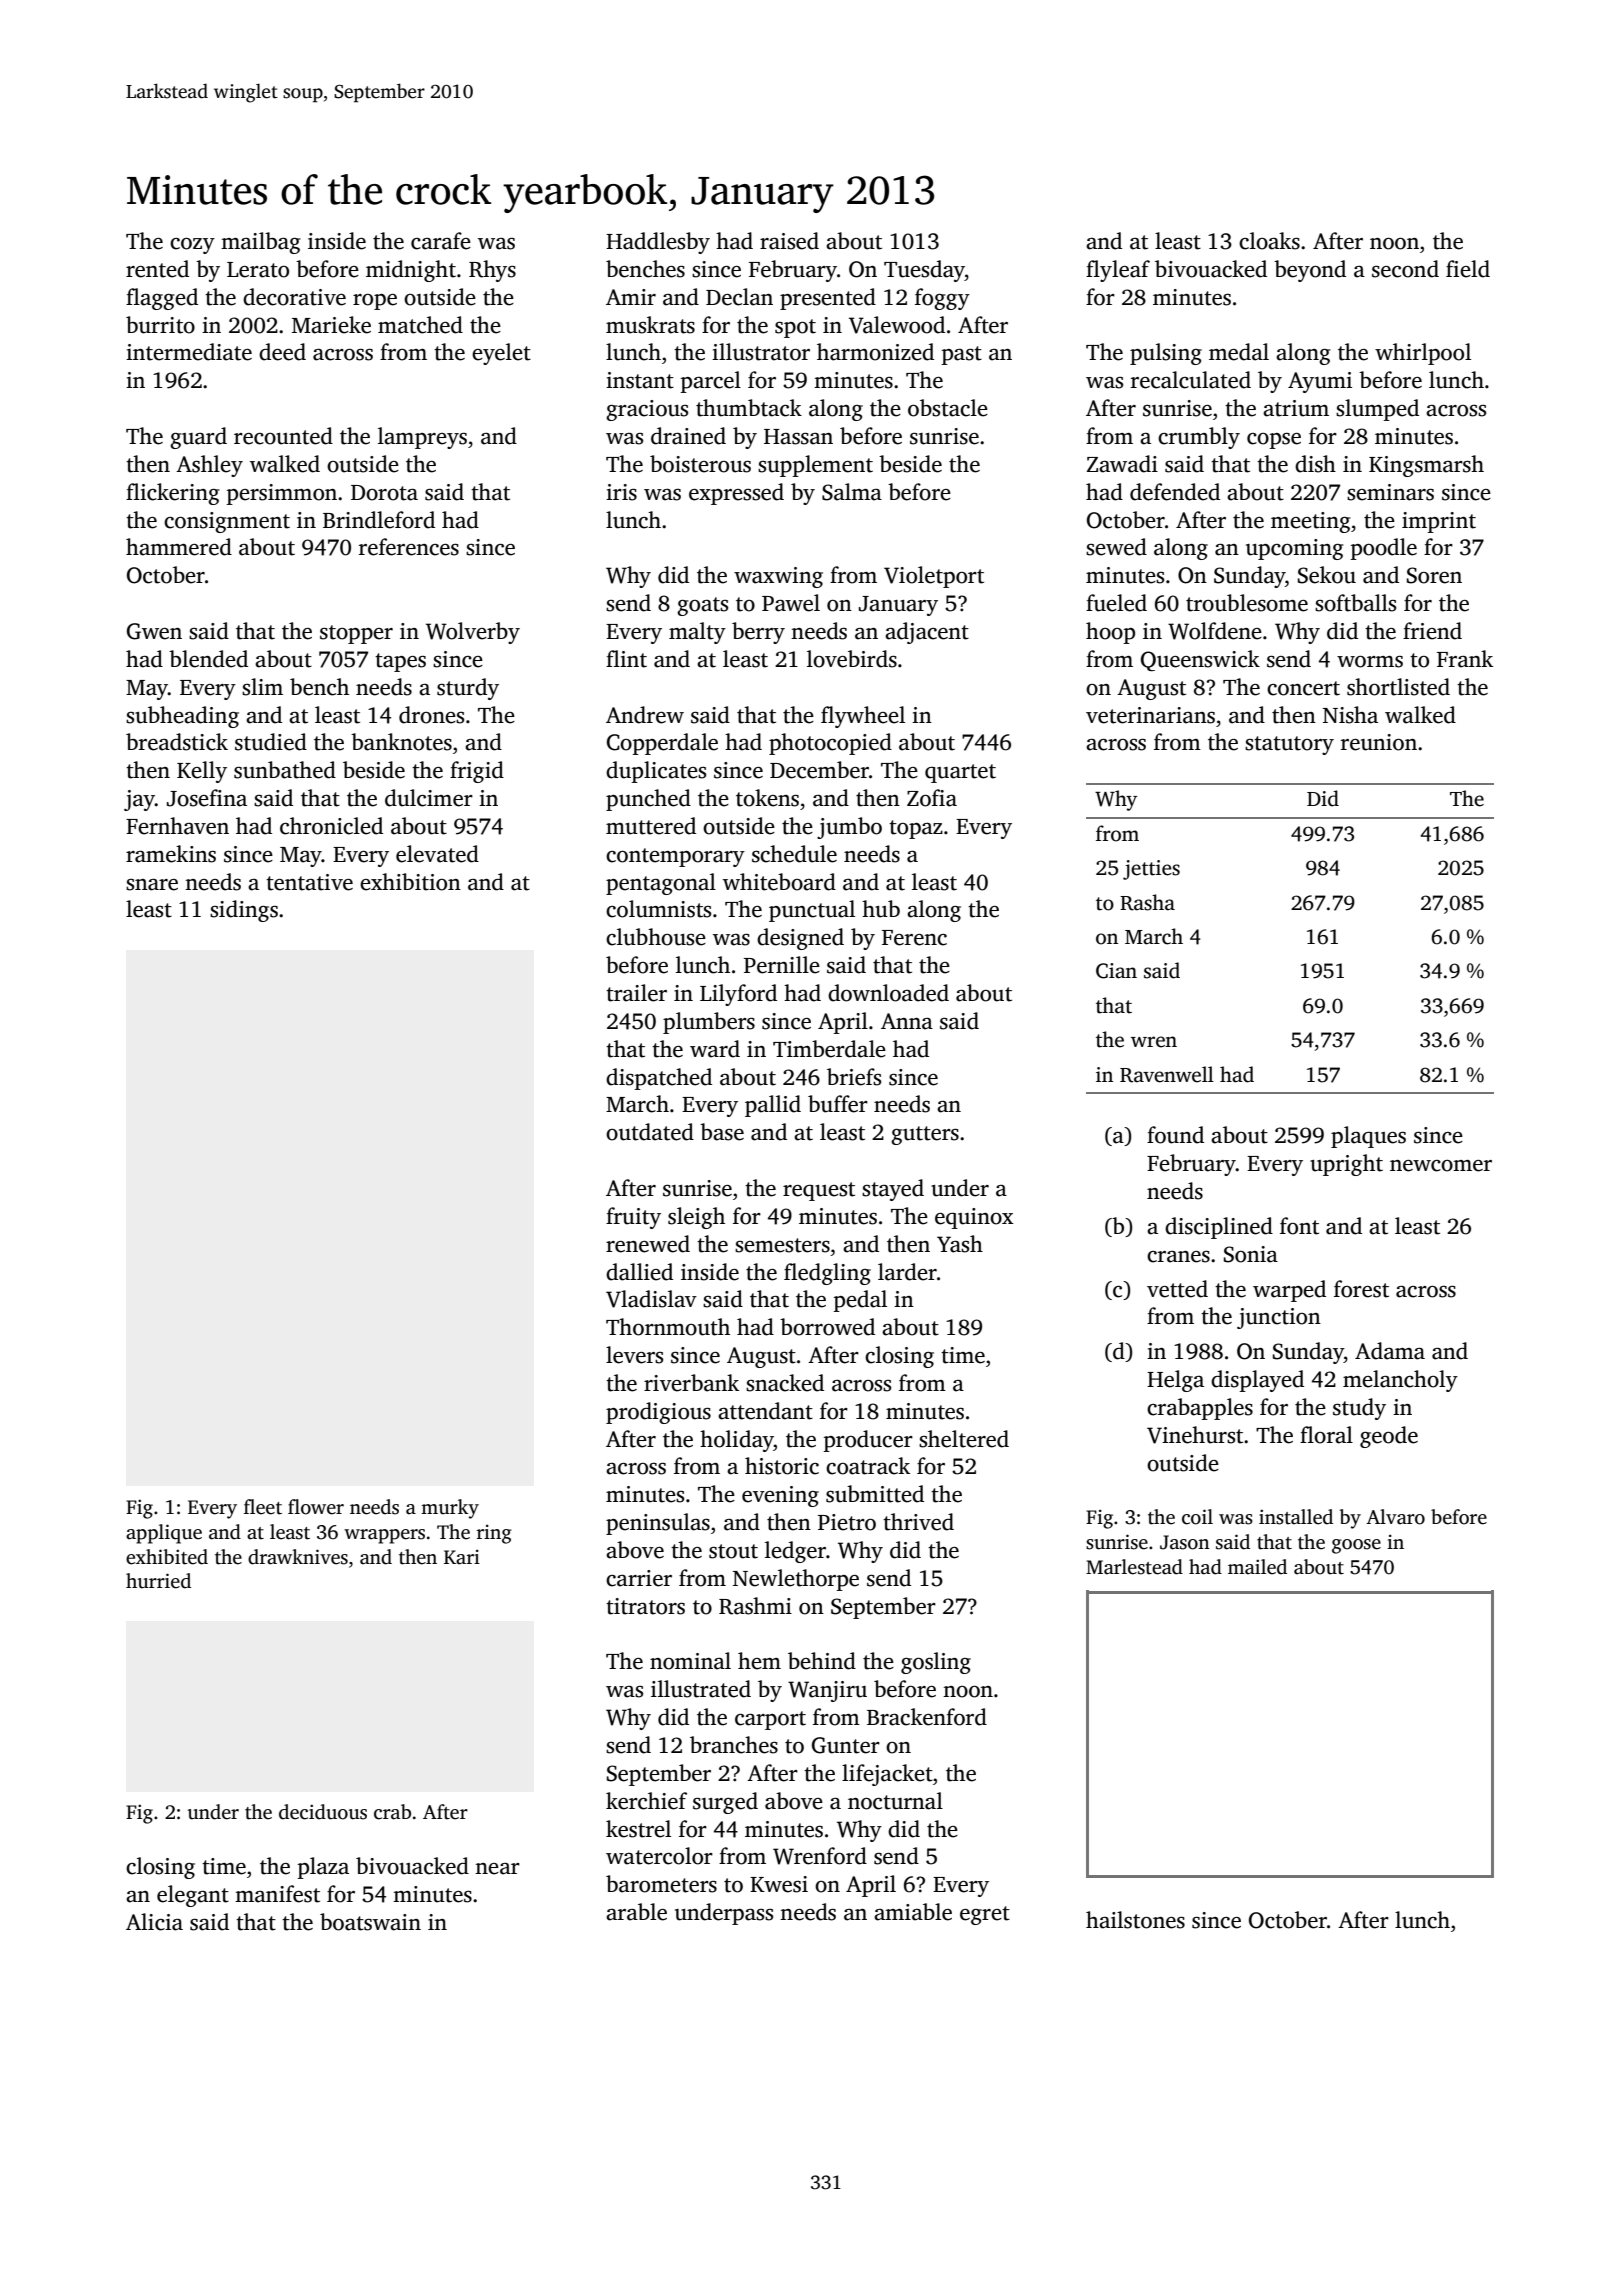  I want to click on illustrator, so click(761, 352).
